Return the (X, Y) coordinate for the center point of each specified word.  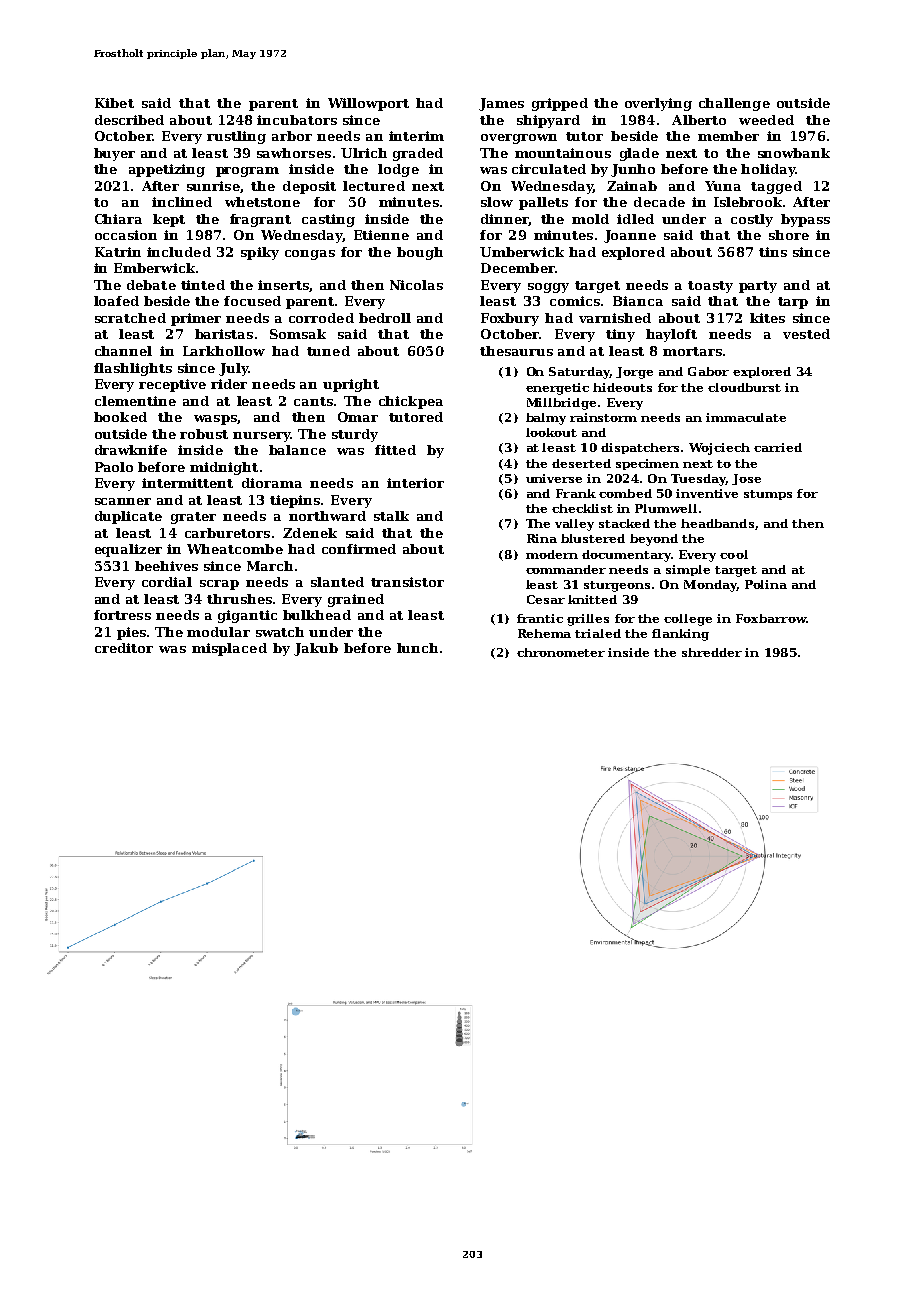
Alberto (699, 120)
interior (415, 483)
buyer (114, 154)
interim (416, 136)
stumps (768, 495)
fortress (122, 615)
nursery (261, 437)
